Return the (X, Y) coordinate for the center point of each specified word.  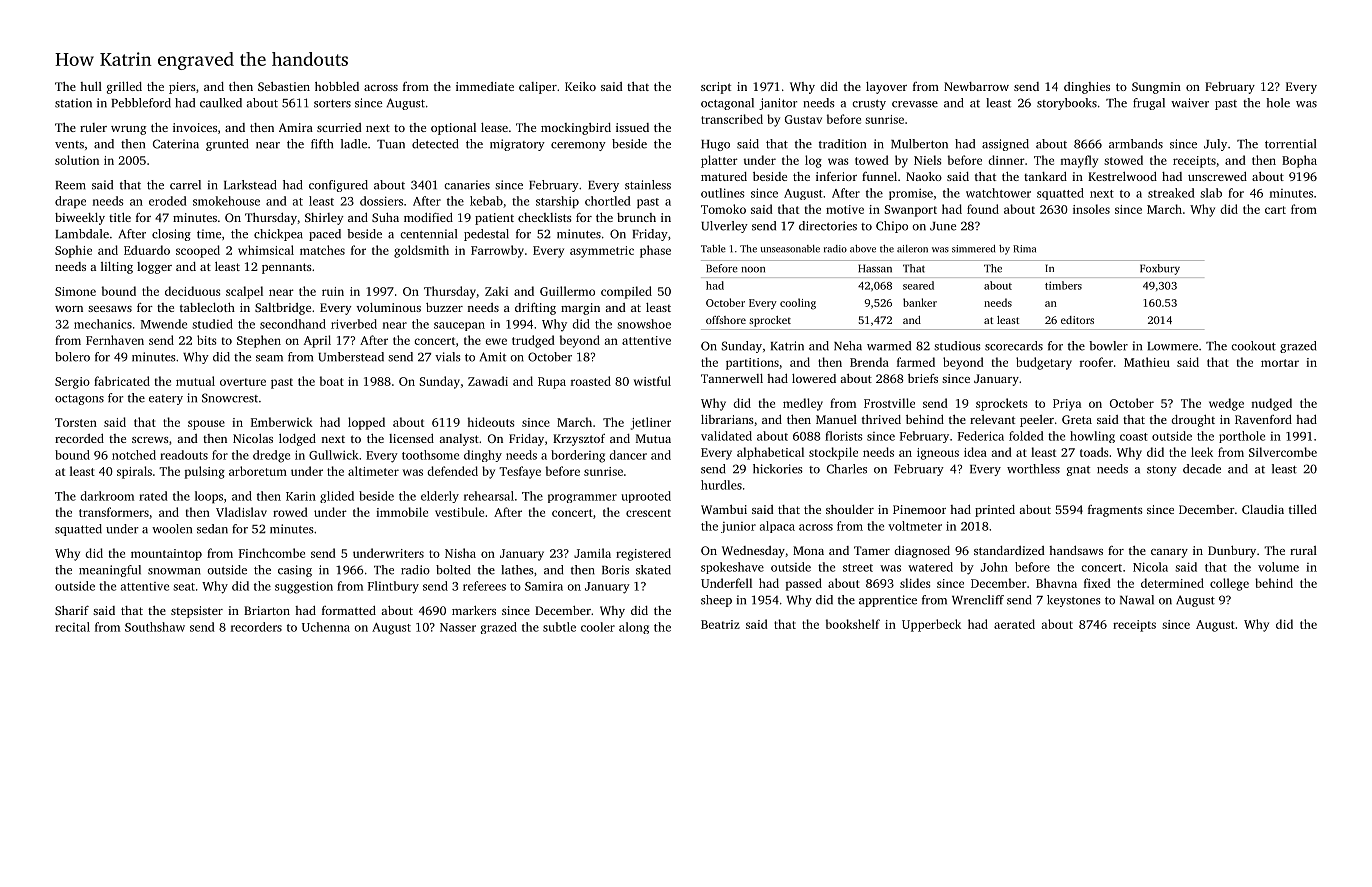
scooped (198, 251)
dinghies (1087, 88)
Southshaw (155, 627)
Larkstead (250, 185)
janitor (778, 104)
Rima (1024, 249)
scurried (339, 127)
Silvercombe (1283, 452)
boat (332, 381)
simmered (973, 249)
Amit (493, 357)
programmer (582, 498)
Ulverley (724, 227)
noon (753, 270)
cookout (1253, 346)
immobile (402, 512)
